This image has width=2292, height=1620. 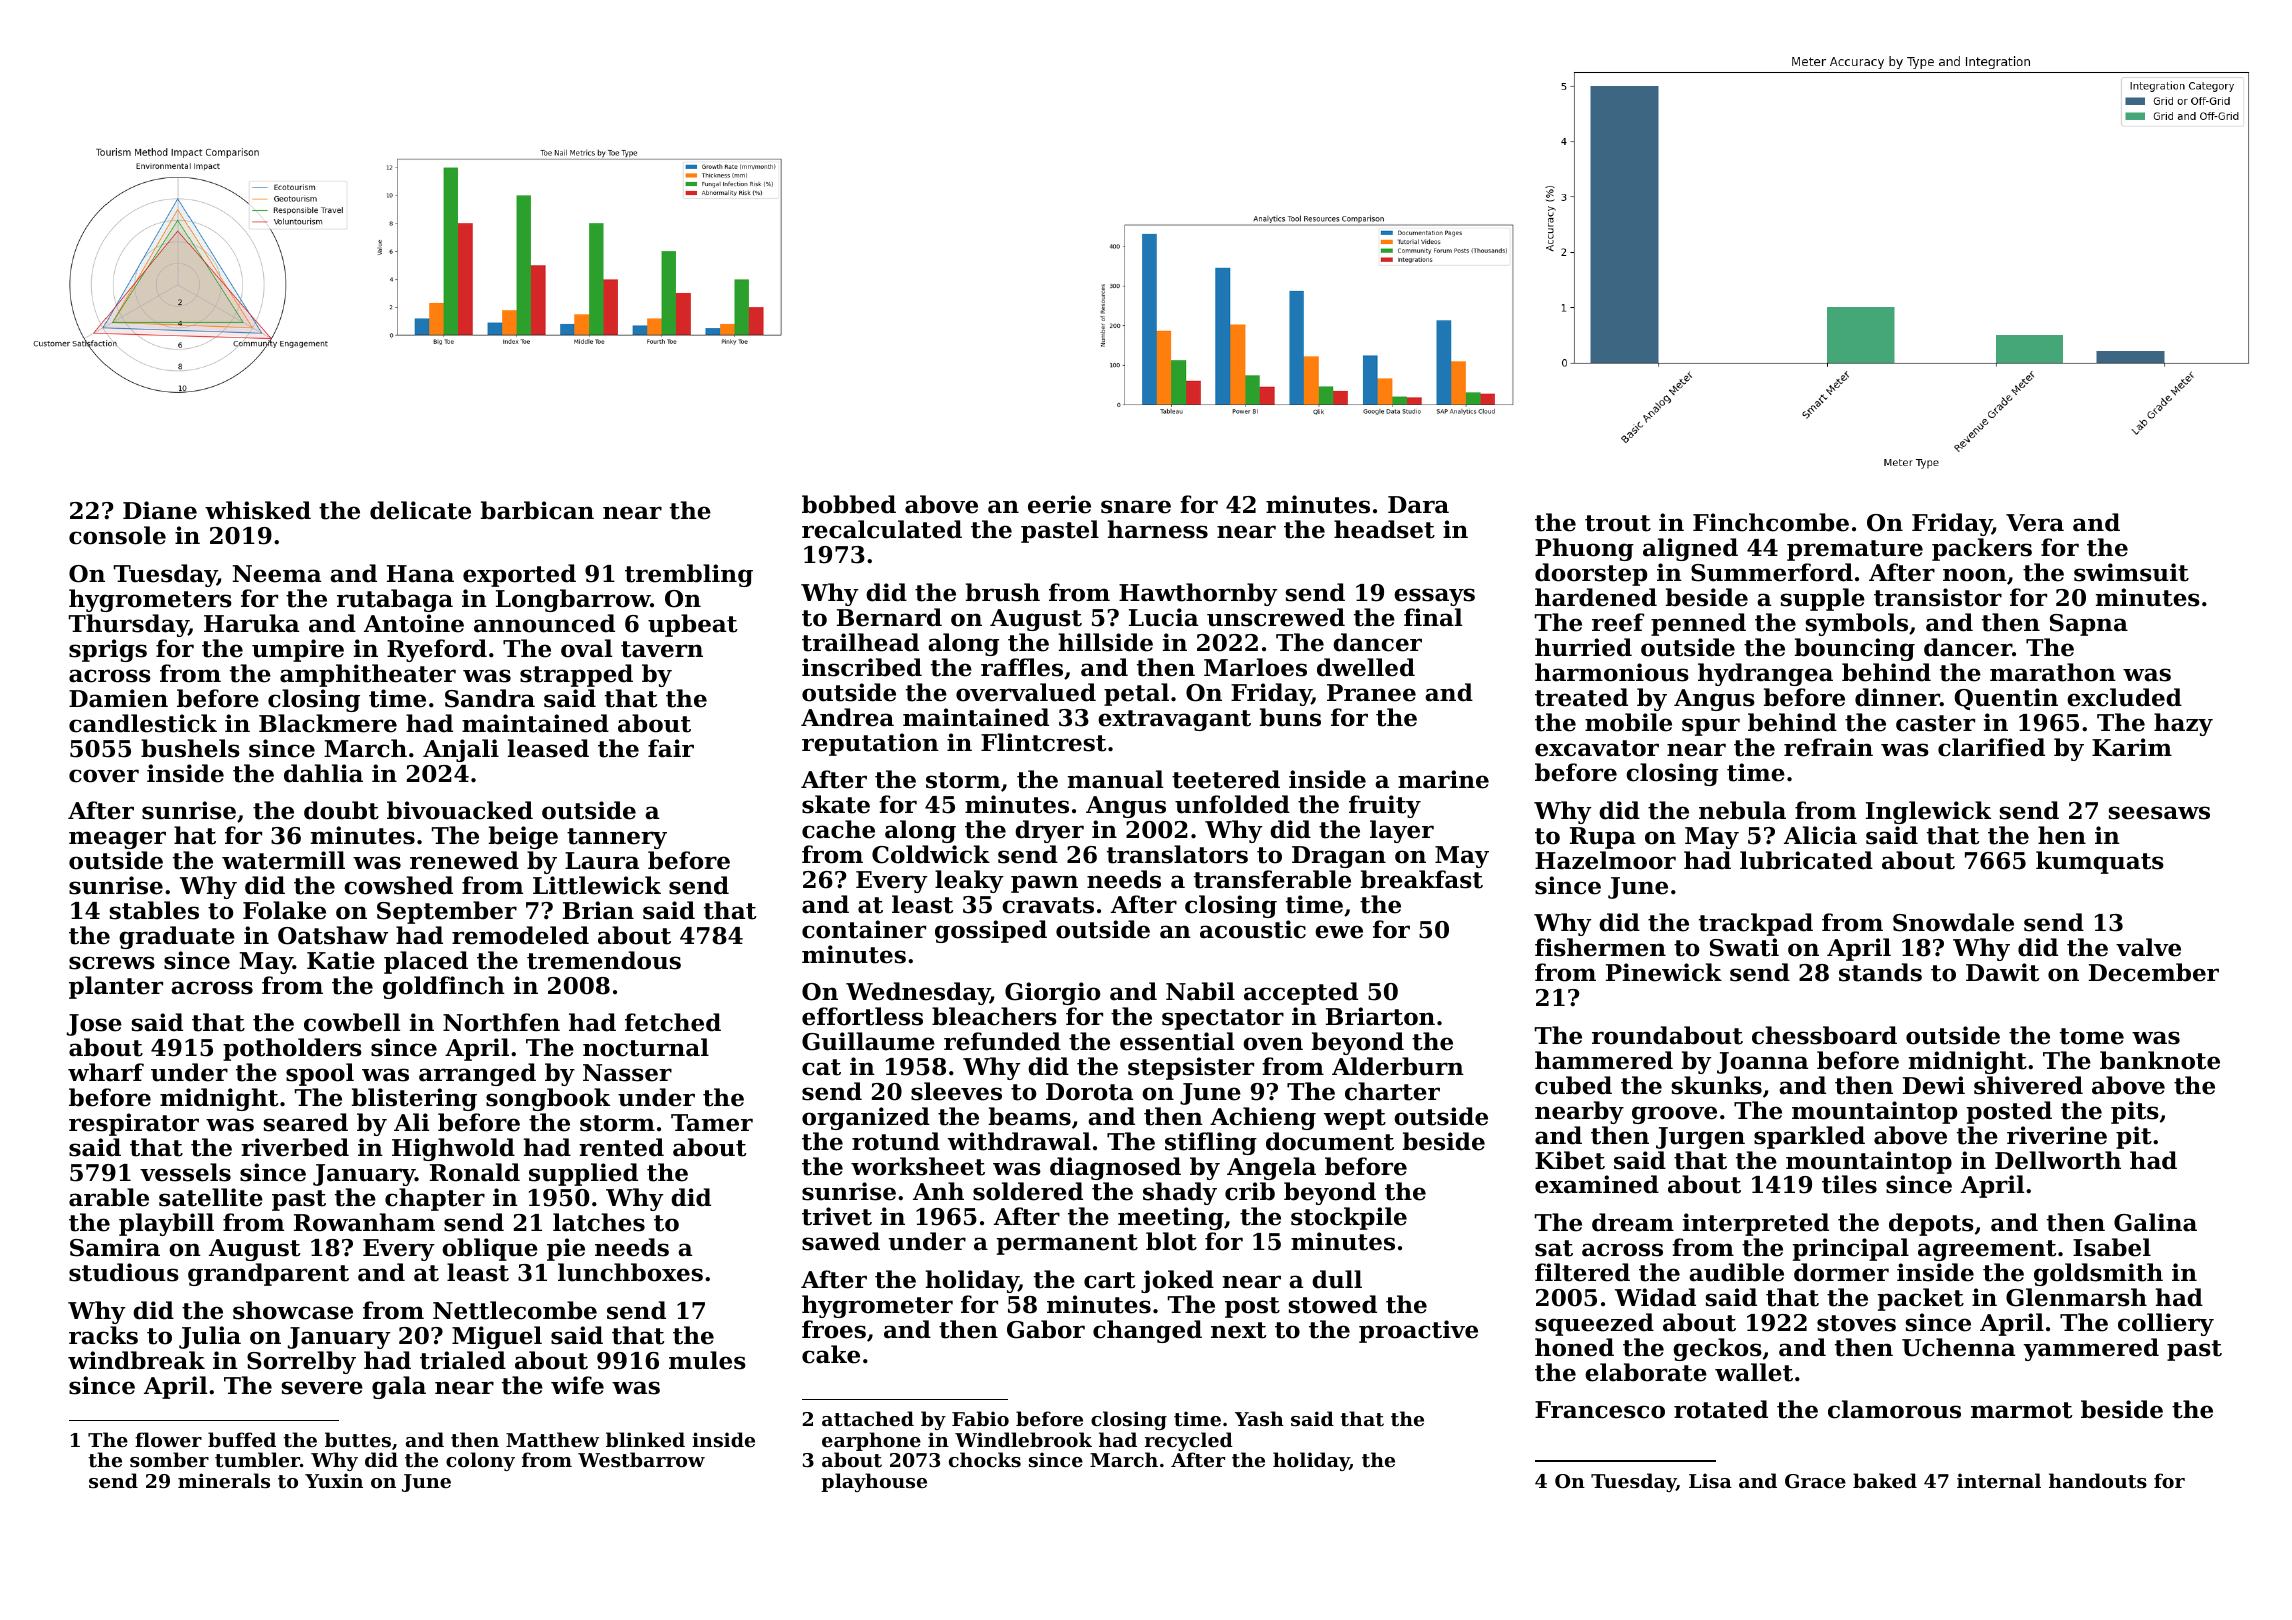 What do you see at coordinates (1158, 529) in the image?
I see `harness` at bounding box center [1158, 529].
